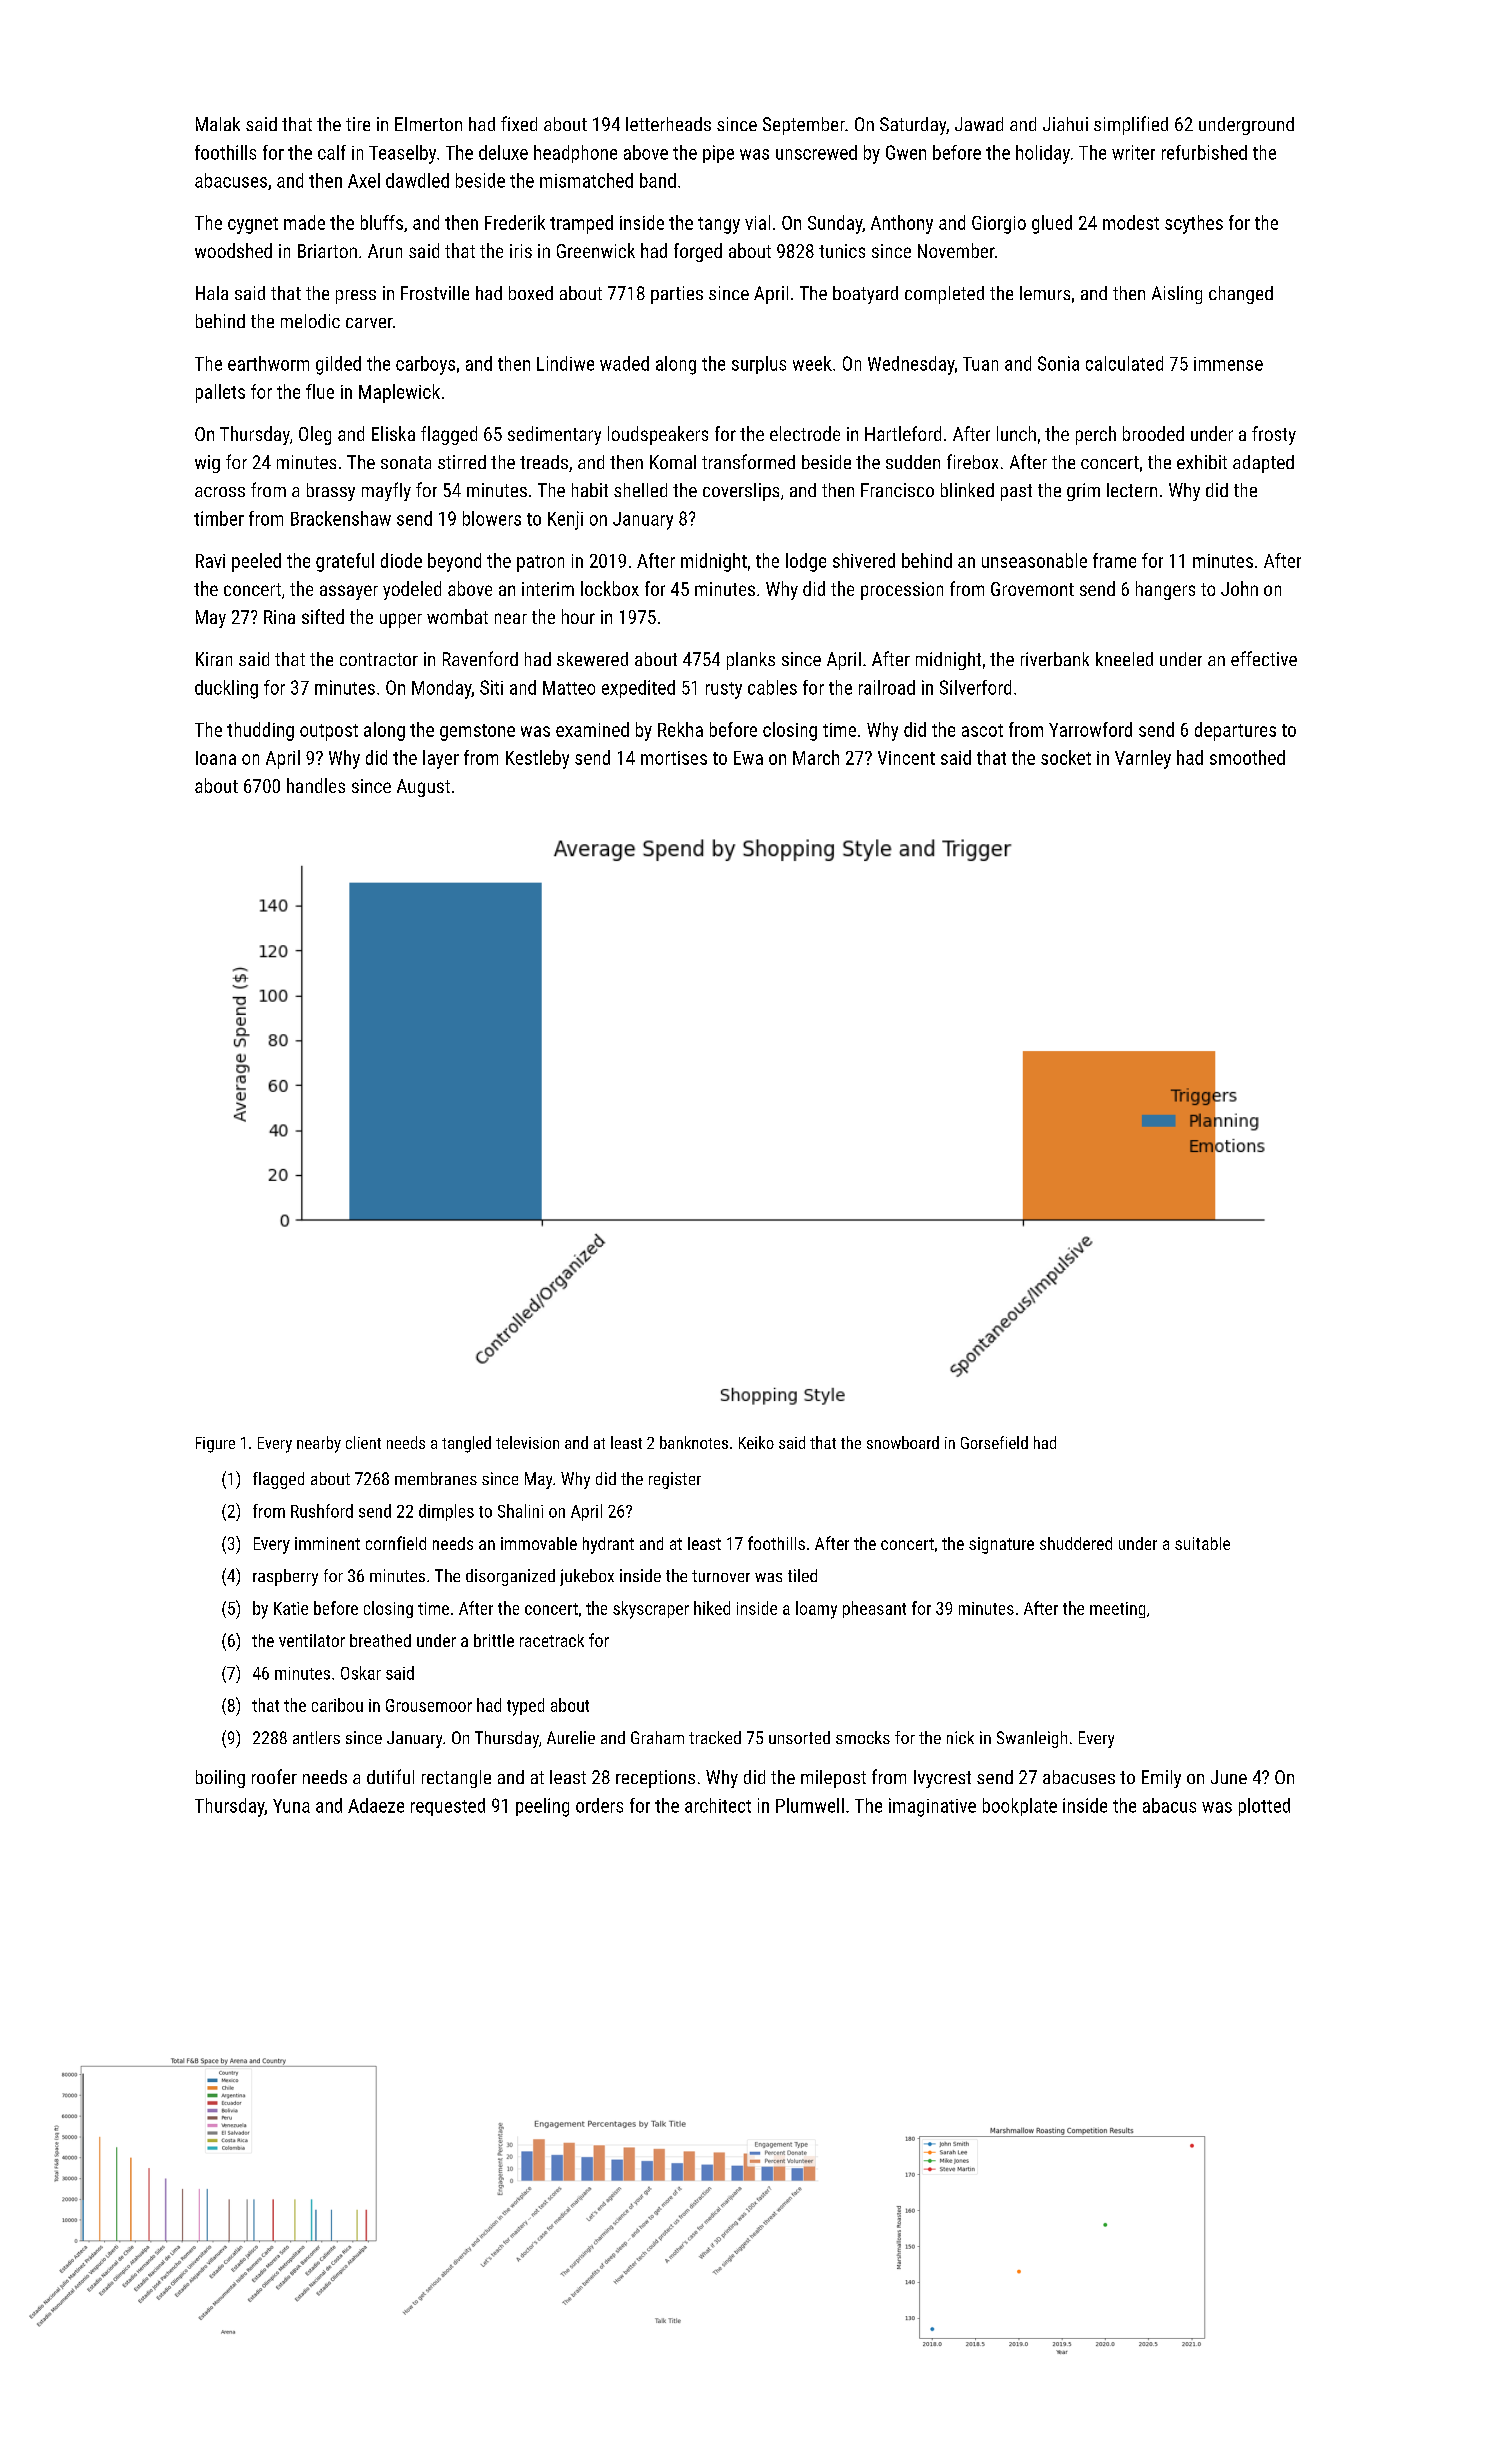 The image size is (1496, 2464). Describe the element at coordinates (1143, 759) in the screenshot. I see `Varnley` at that location.
